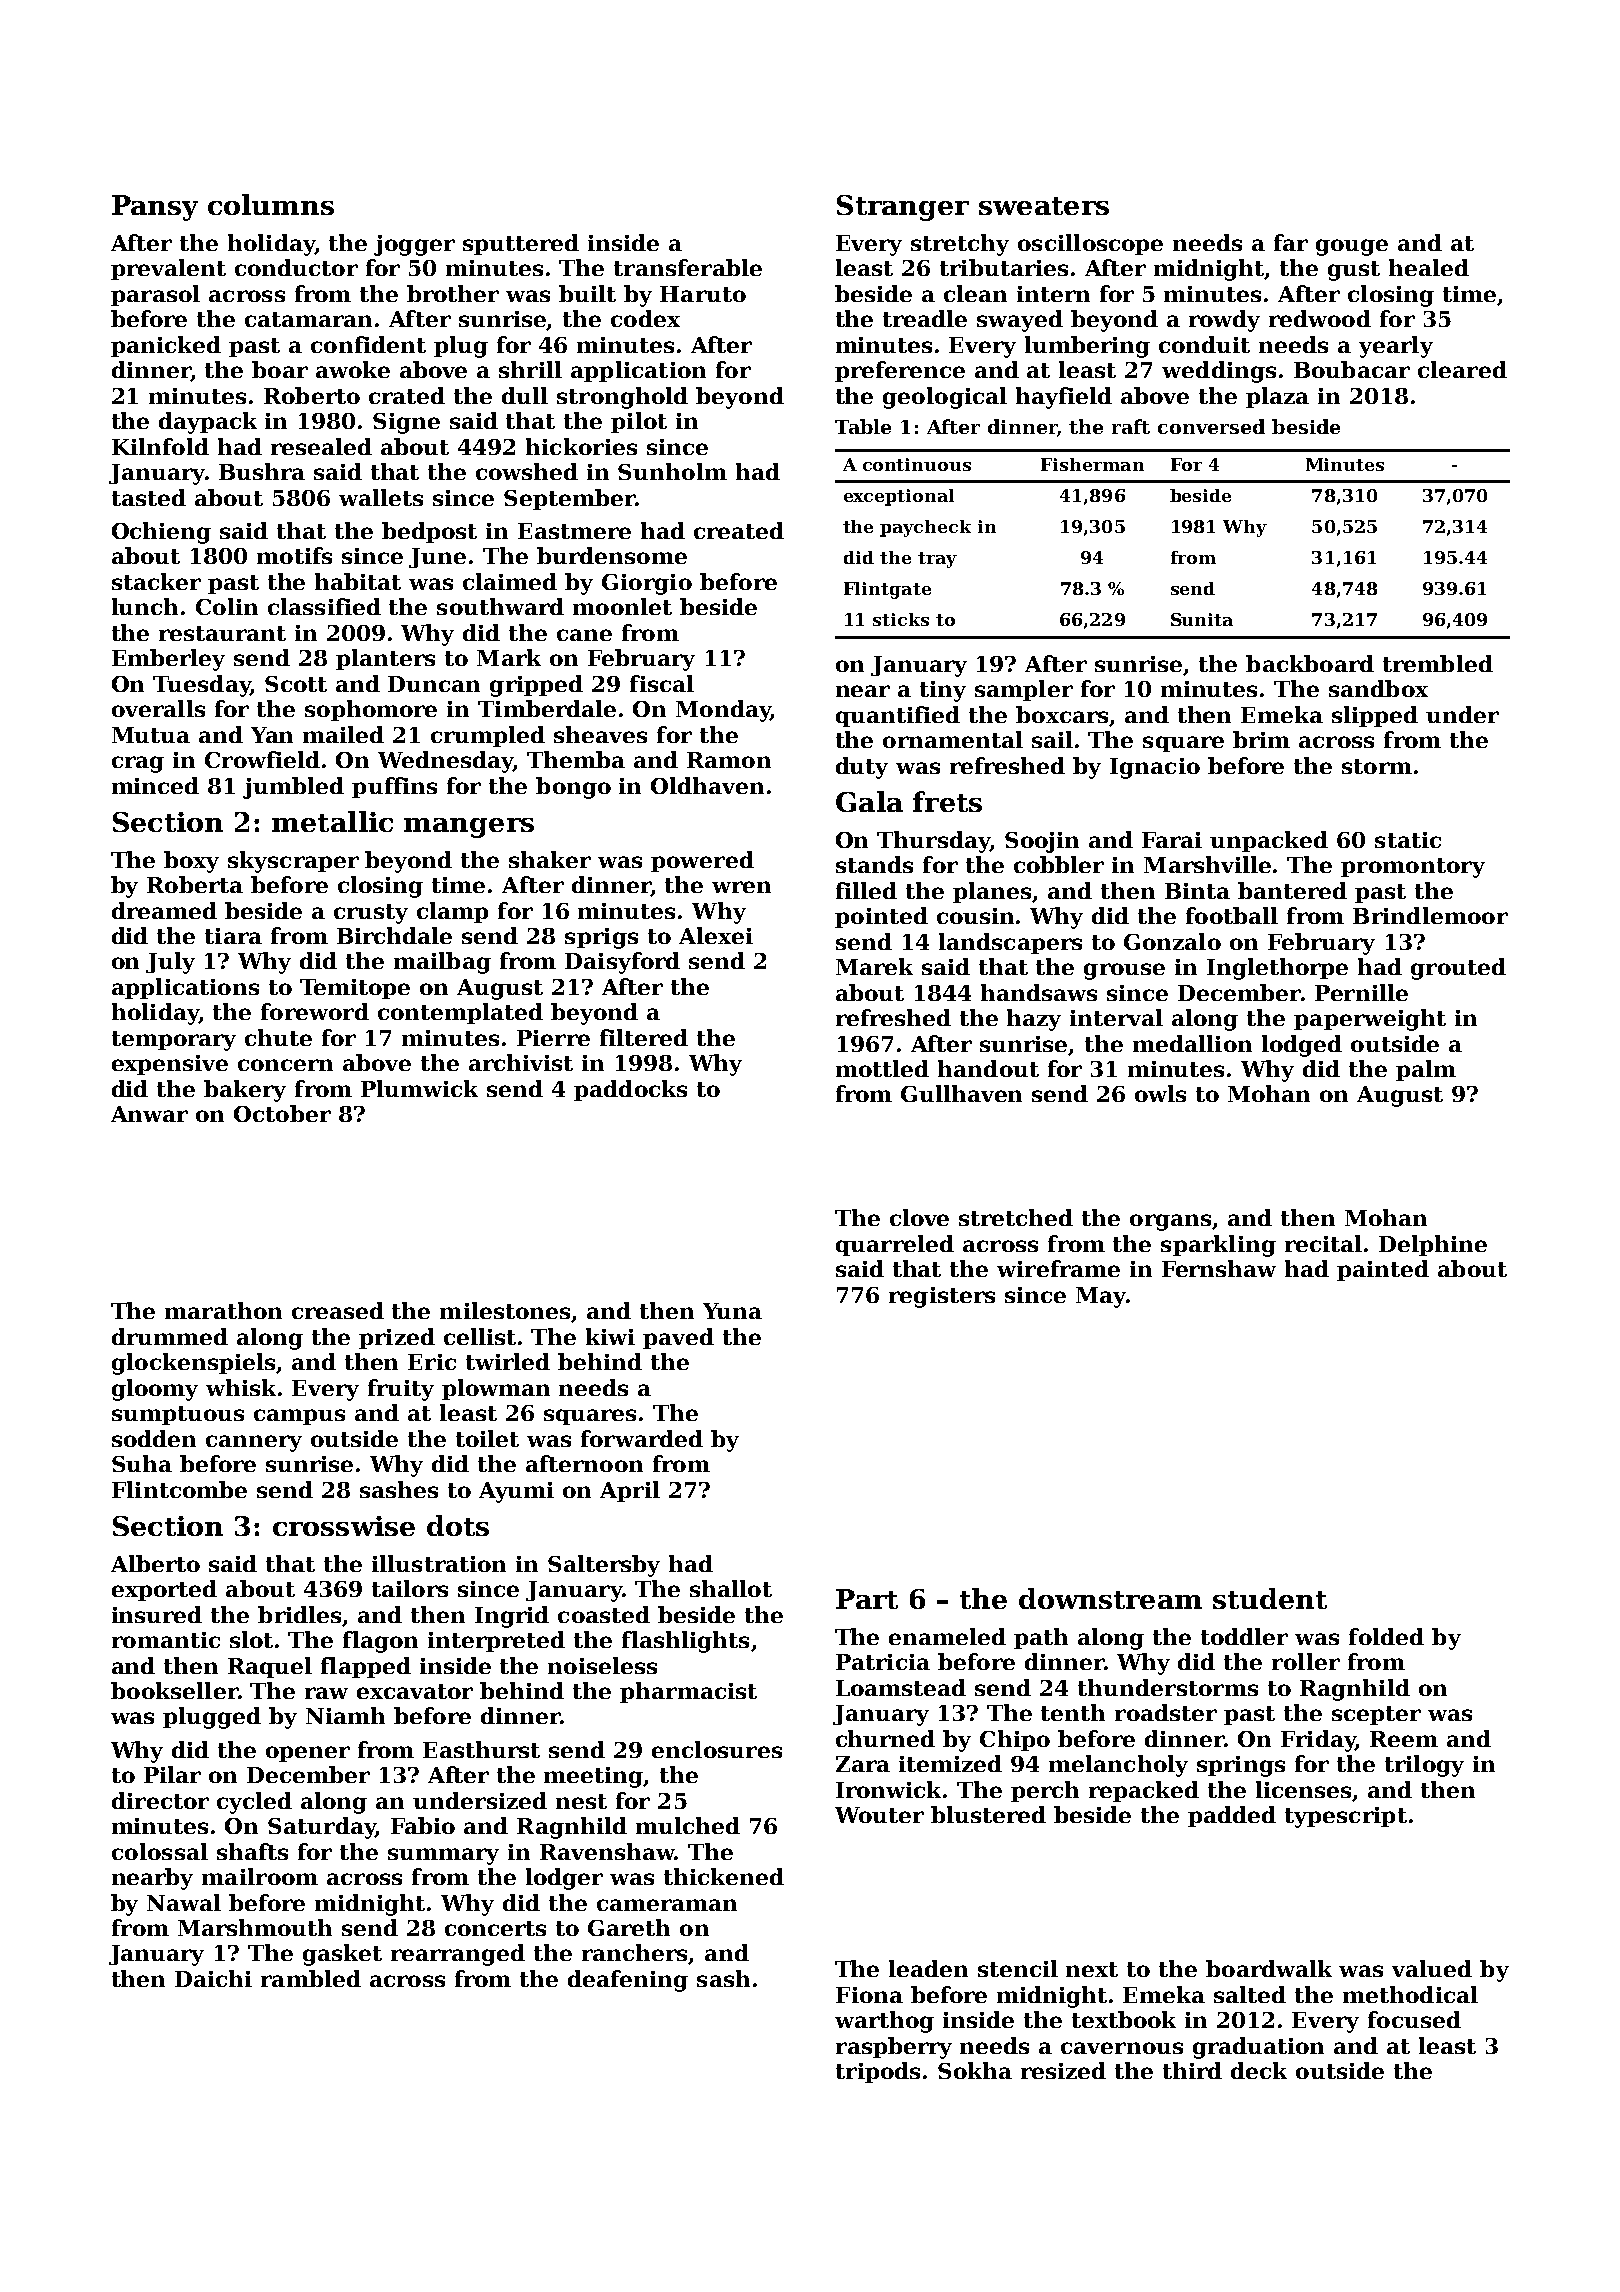 This screenshot has height=2292, width=1620. I want to click on clean, so click(975, 293).
